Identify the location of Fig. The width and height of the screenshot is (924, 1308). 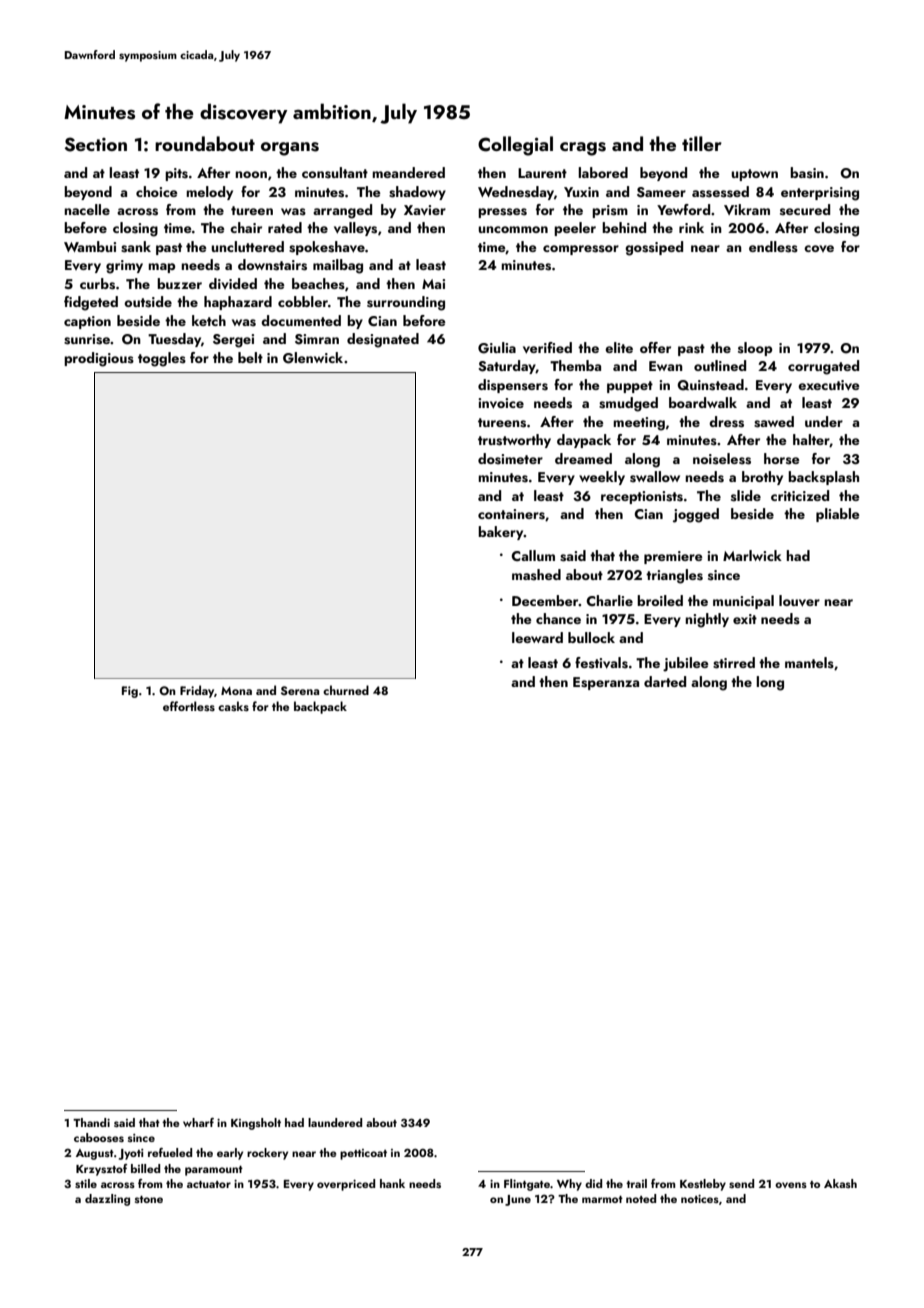
(130, 692).
